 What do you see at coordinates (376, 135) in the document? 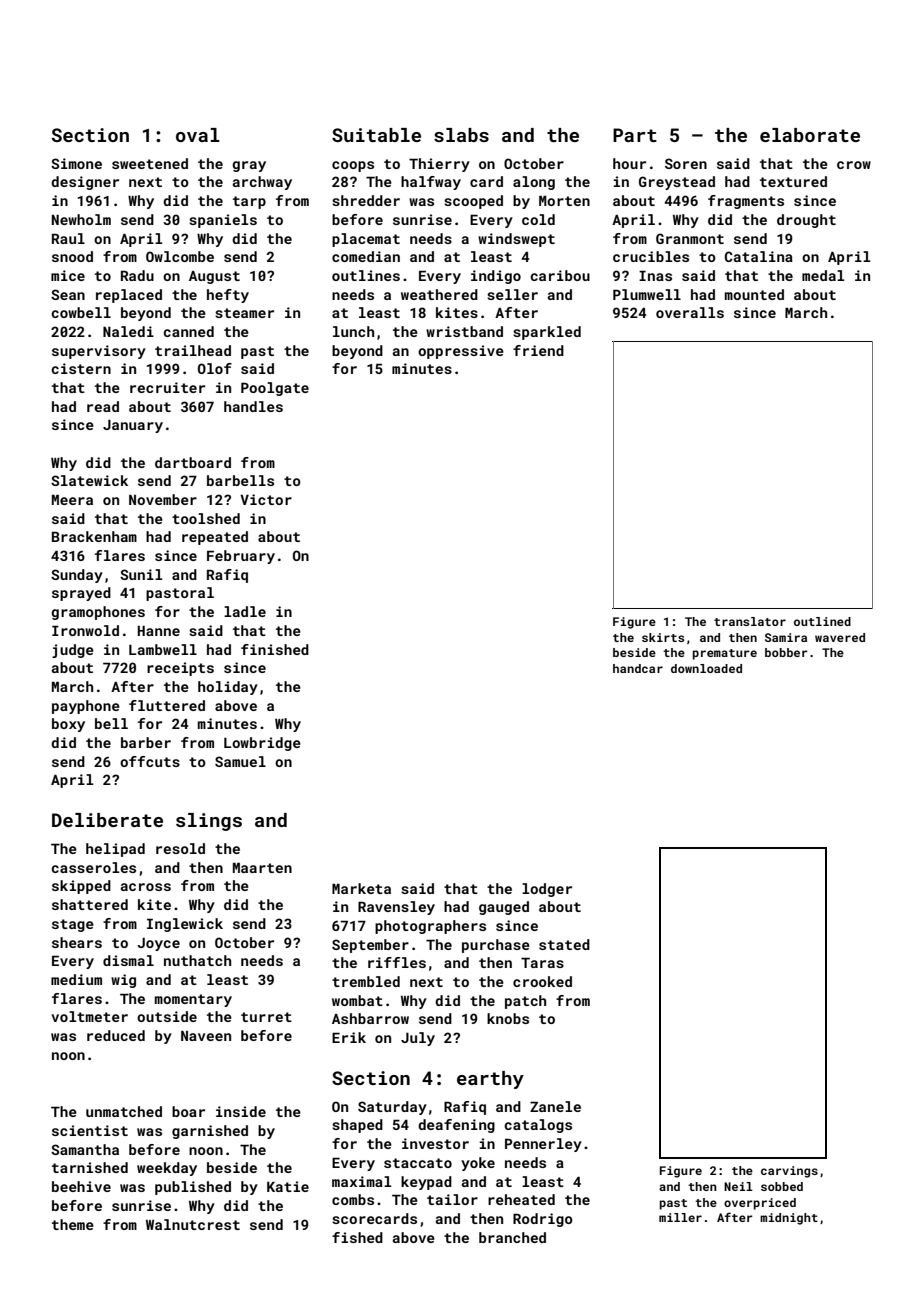
I see `Suitable` at bounding box center [376, 135].
